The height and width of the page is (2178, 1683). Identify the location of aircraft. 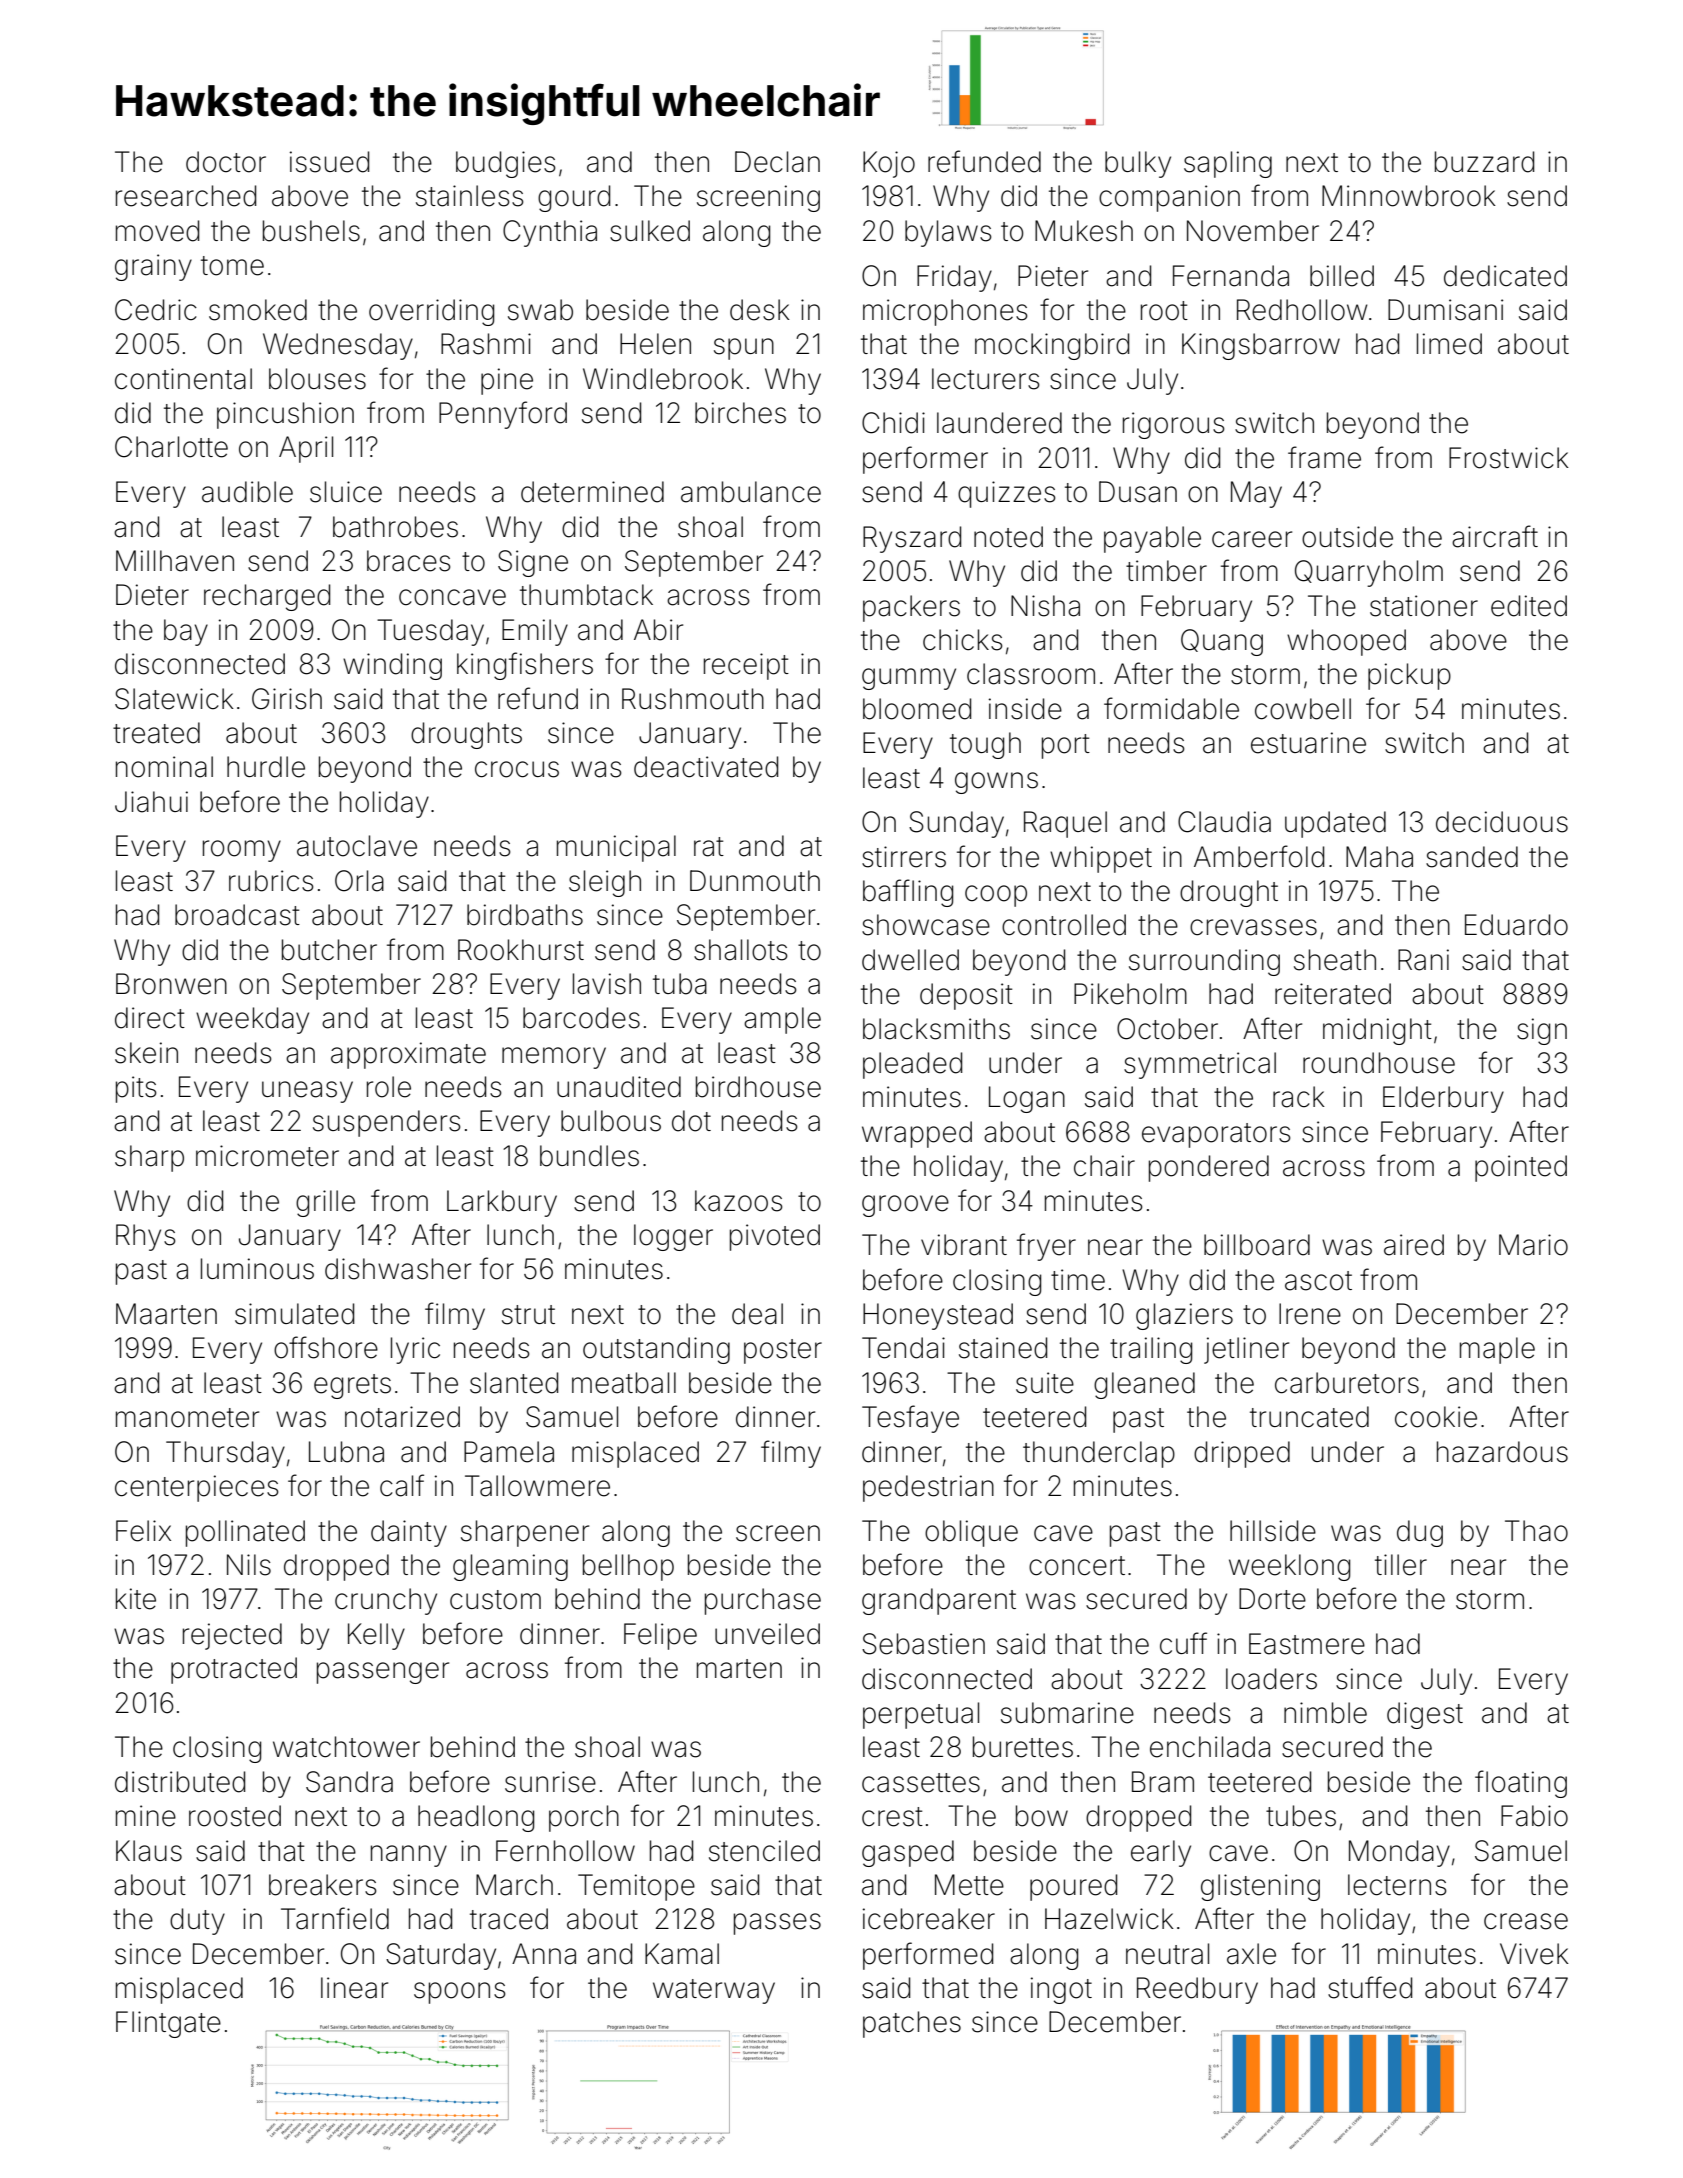
(1495, 536).
